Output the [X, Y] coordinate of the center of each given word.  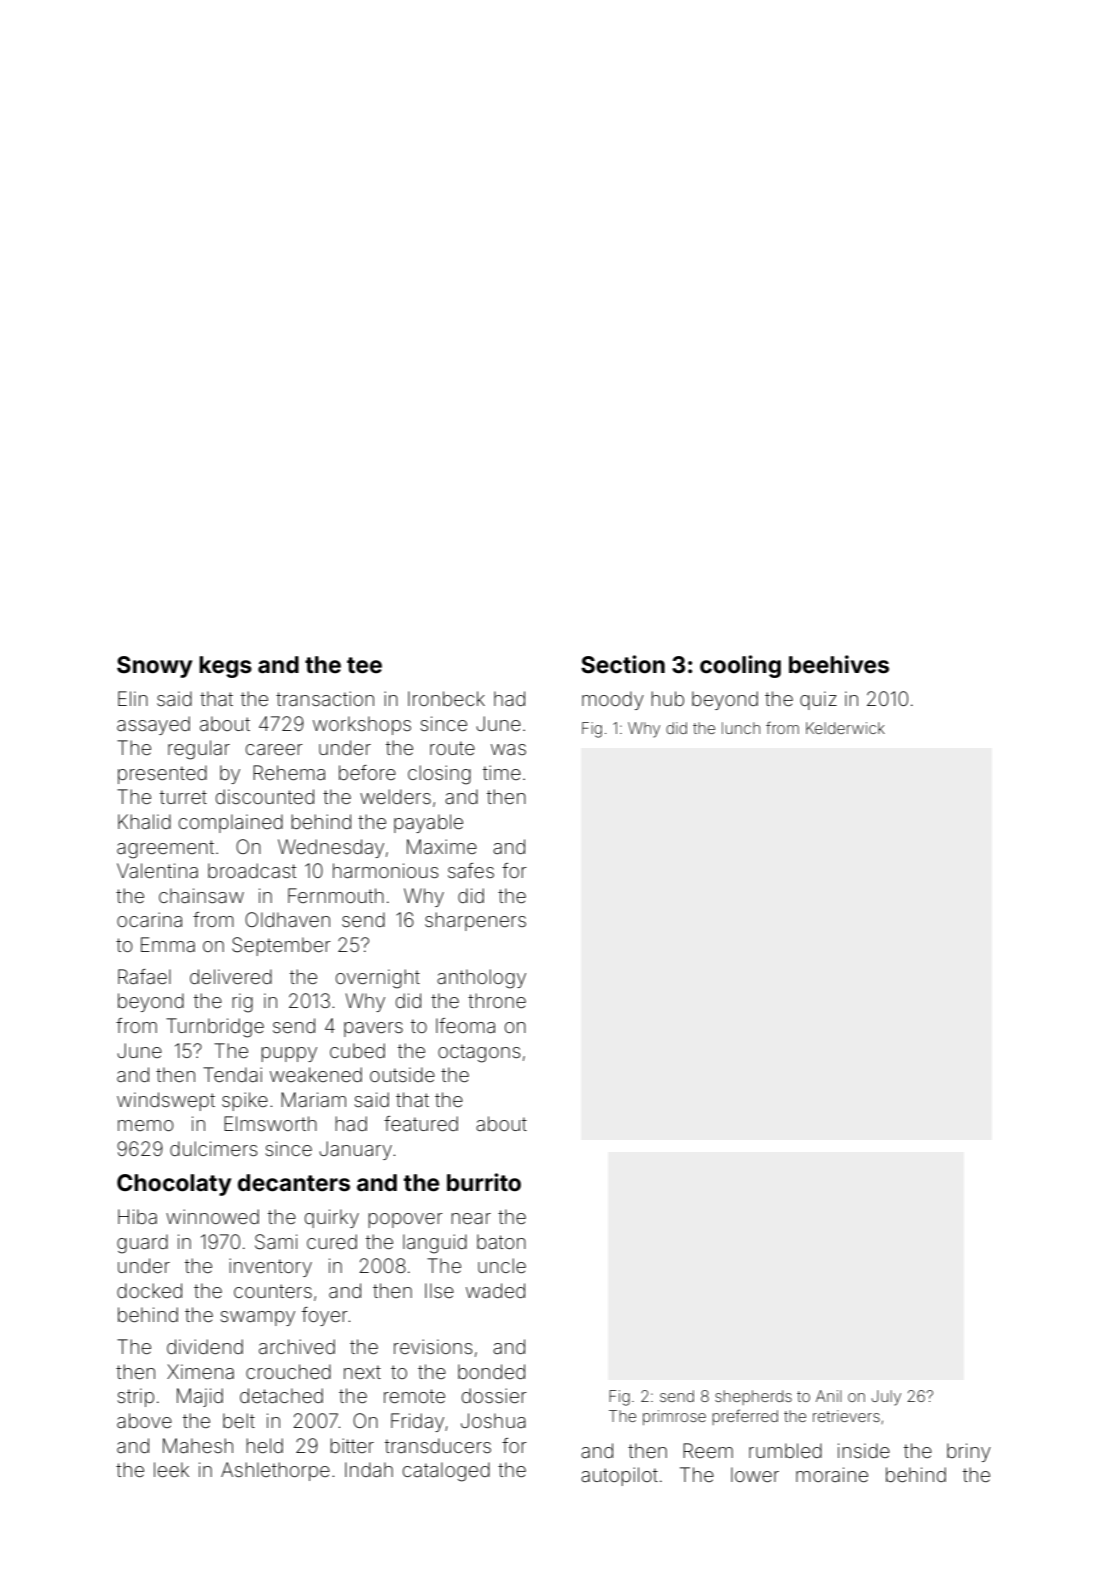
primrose [674, 1417]
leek [171, 1469]
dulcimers [214, 1148]
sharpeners [475, 921]
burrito [484, 1182]
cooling [740, 666]
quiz [818, 700]
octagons [479, 1053]
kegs [225, 667]
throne [497, 1000]
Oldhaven [287, 919]
